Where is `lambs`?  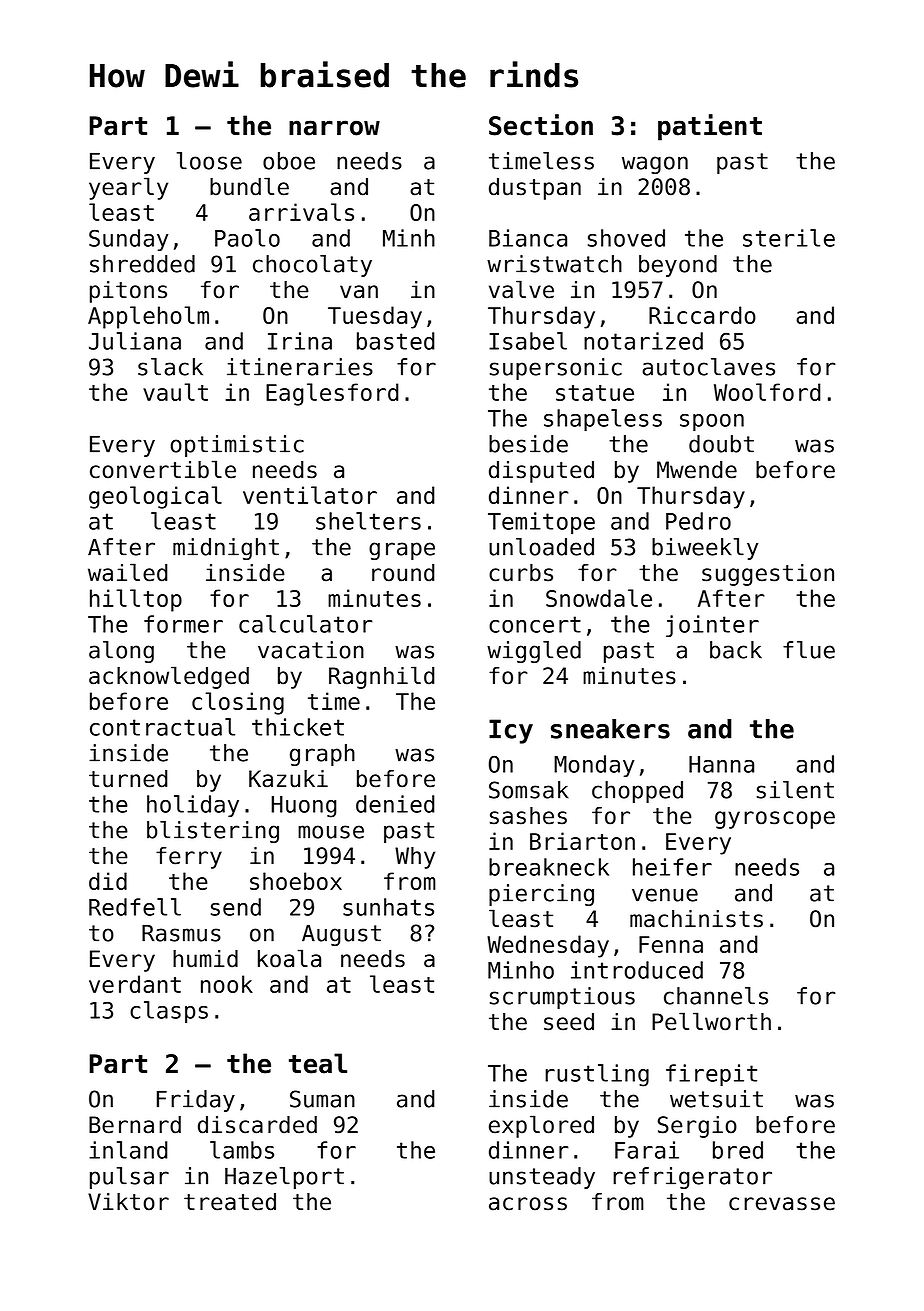 lambs is located at coordinates (242, 1150).
